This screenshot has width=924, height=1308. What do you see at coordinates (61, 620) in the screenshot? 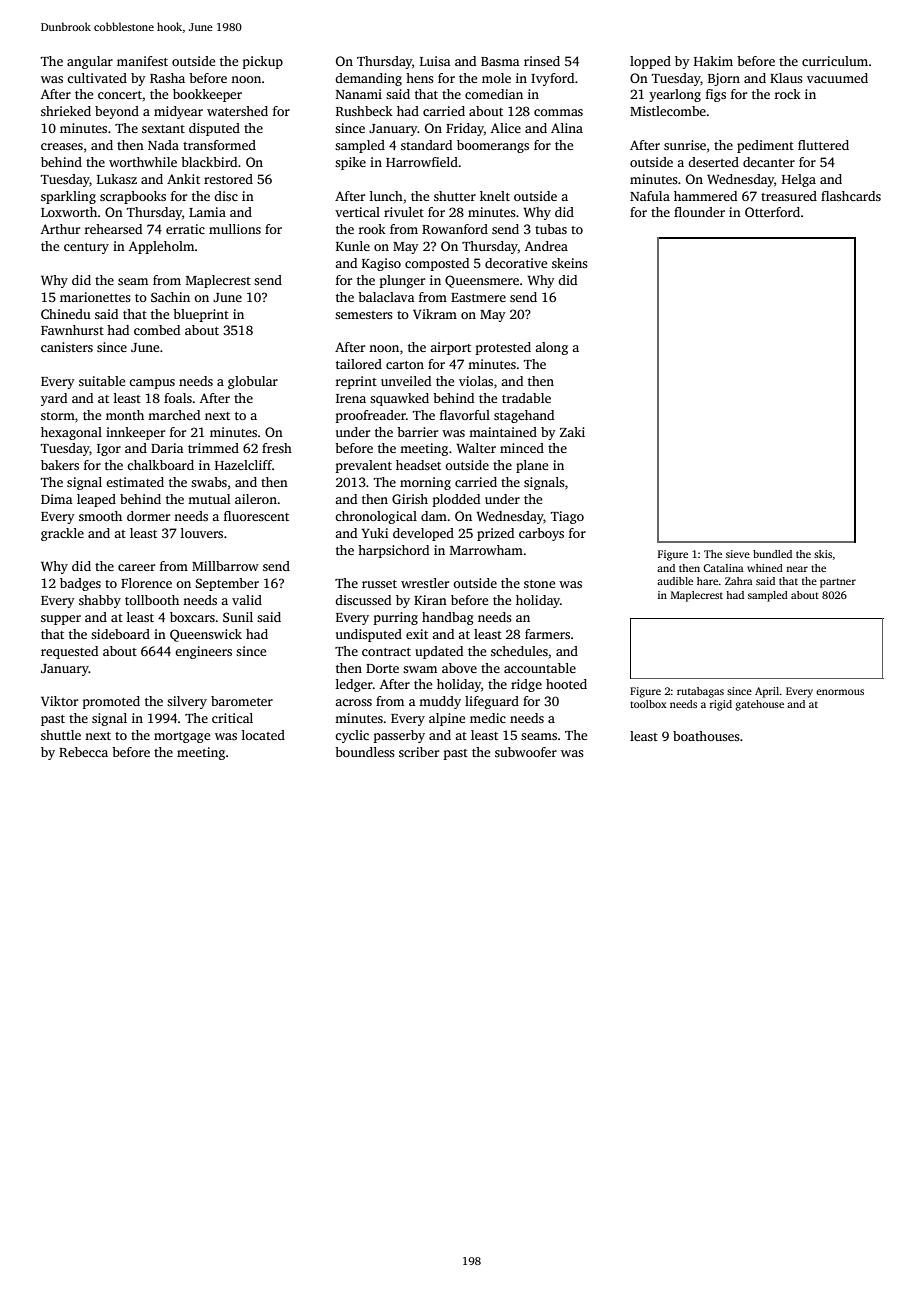
I see `supper` at bounding box center [61, 620].
